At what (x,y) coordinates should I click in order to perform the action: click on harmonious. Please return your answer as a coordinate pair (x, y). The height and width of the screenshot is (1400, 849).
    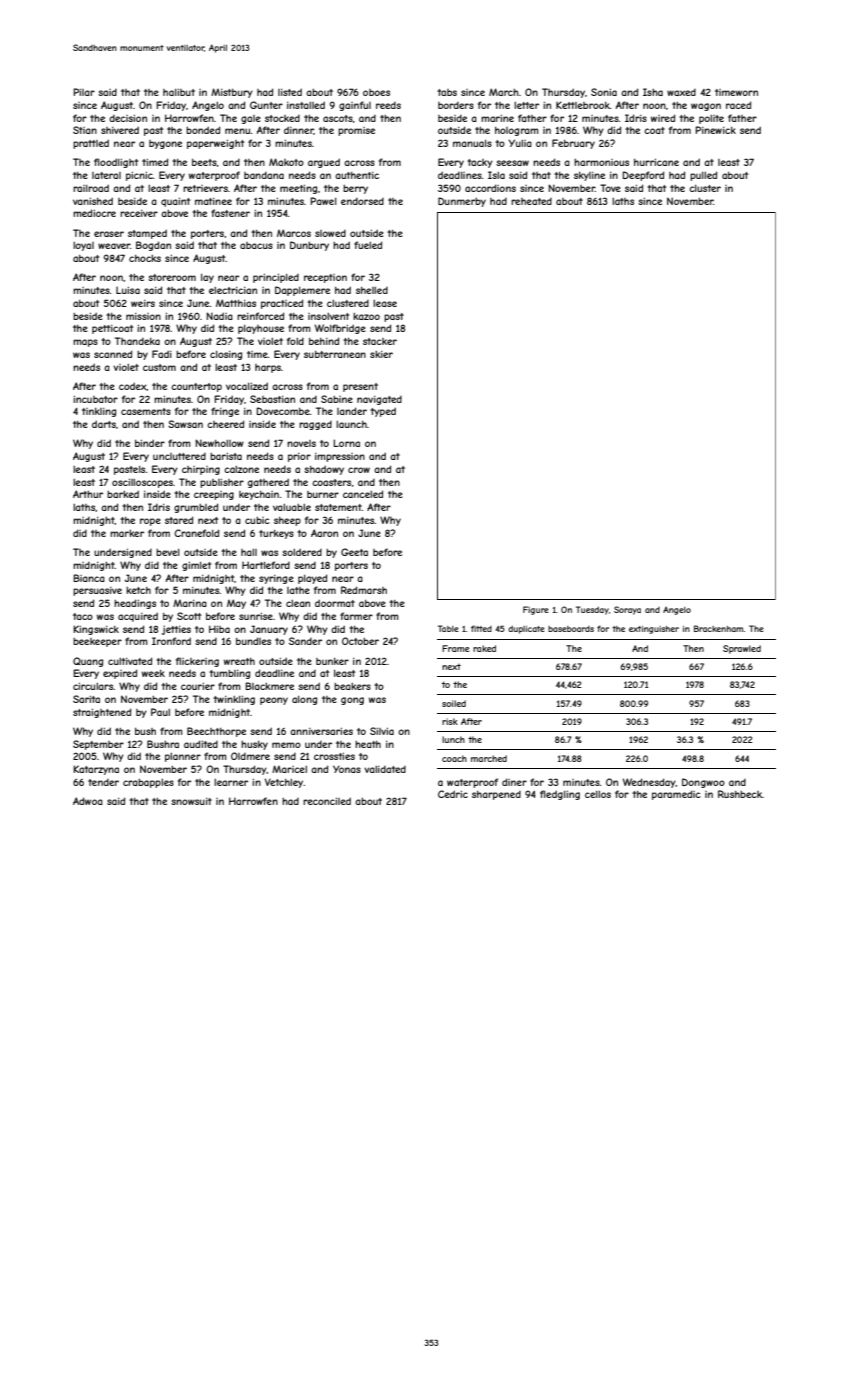
    Looking at the image, I should click on (601, 162).
